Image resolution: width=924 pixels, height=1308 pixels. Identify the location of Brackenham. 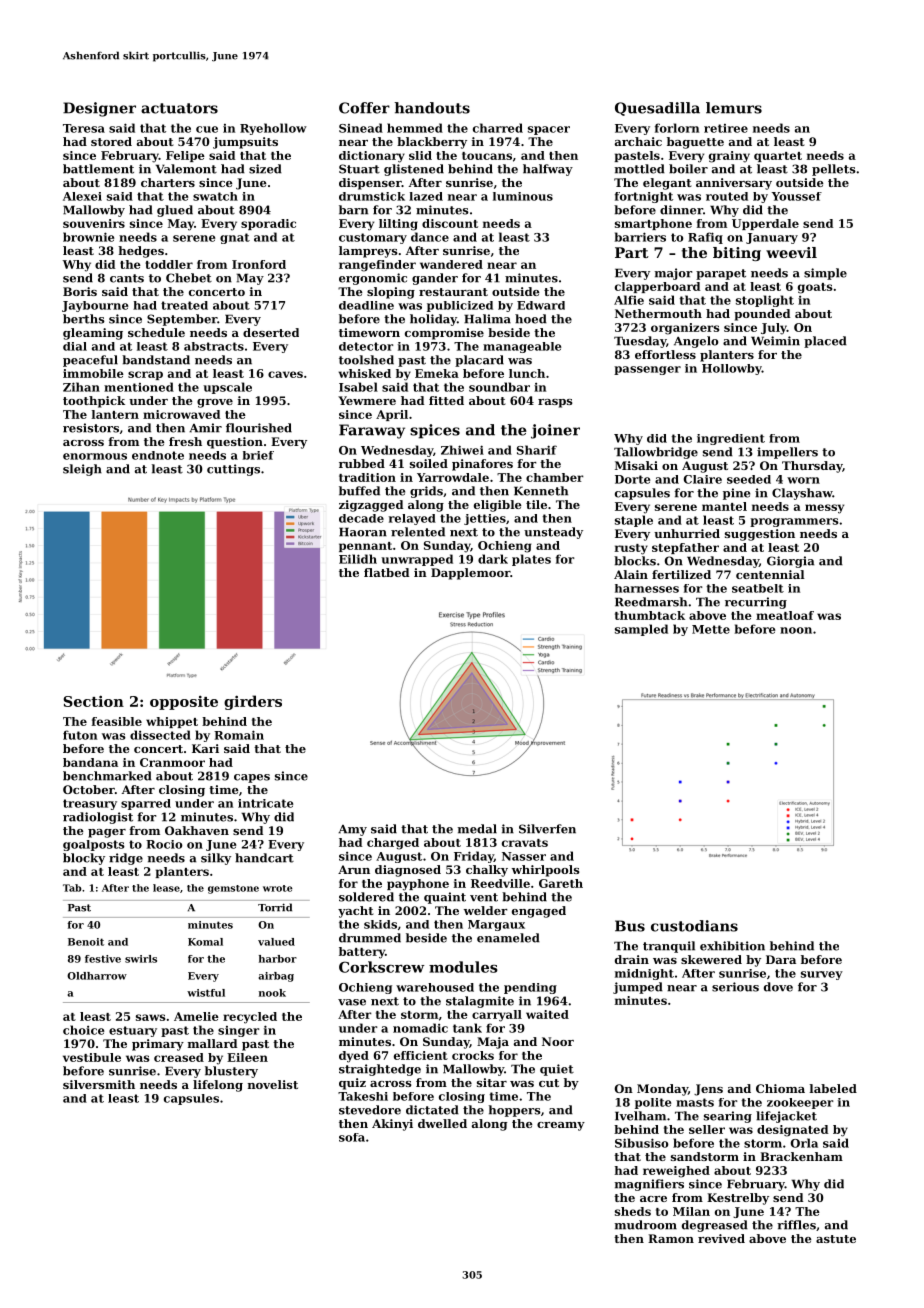
(801, 1156).
